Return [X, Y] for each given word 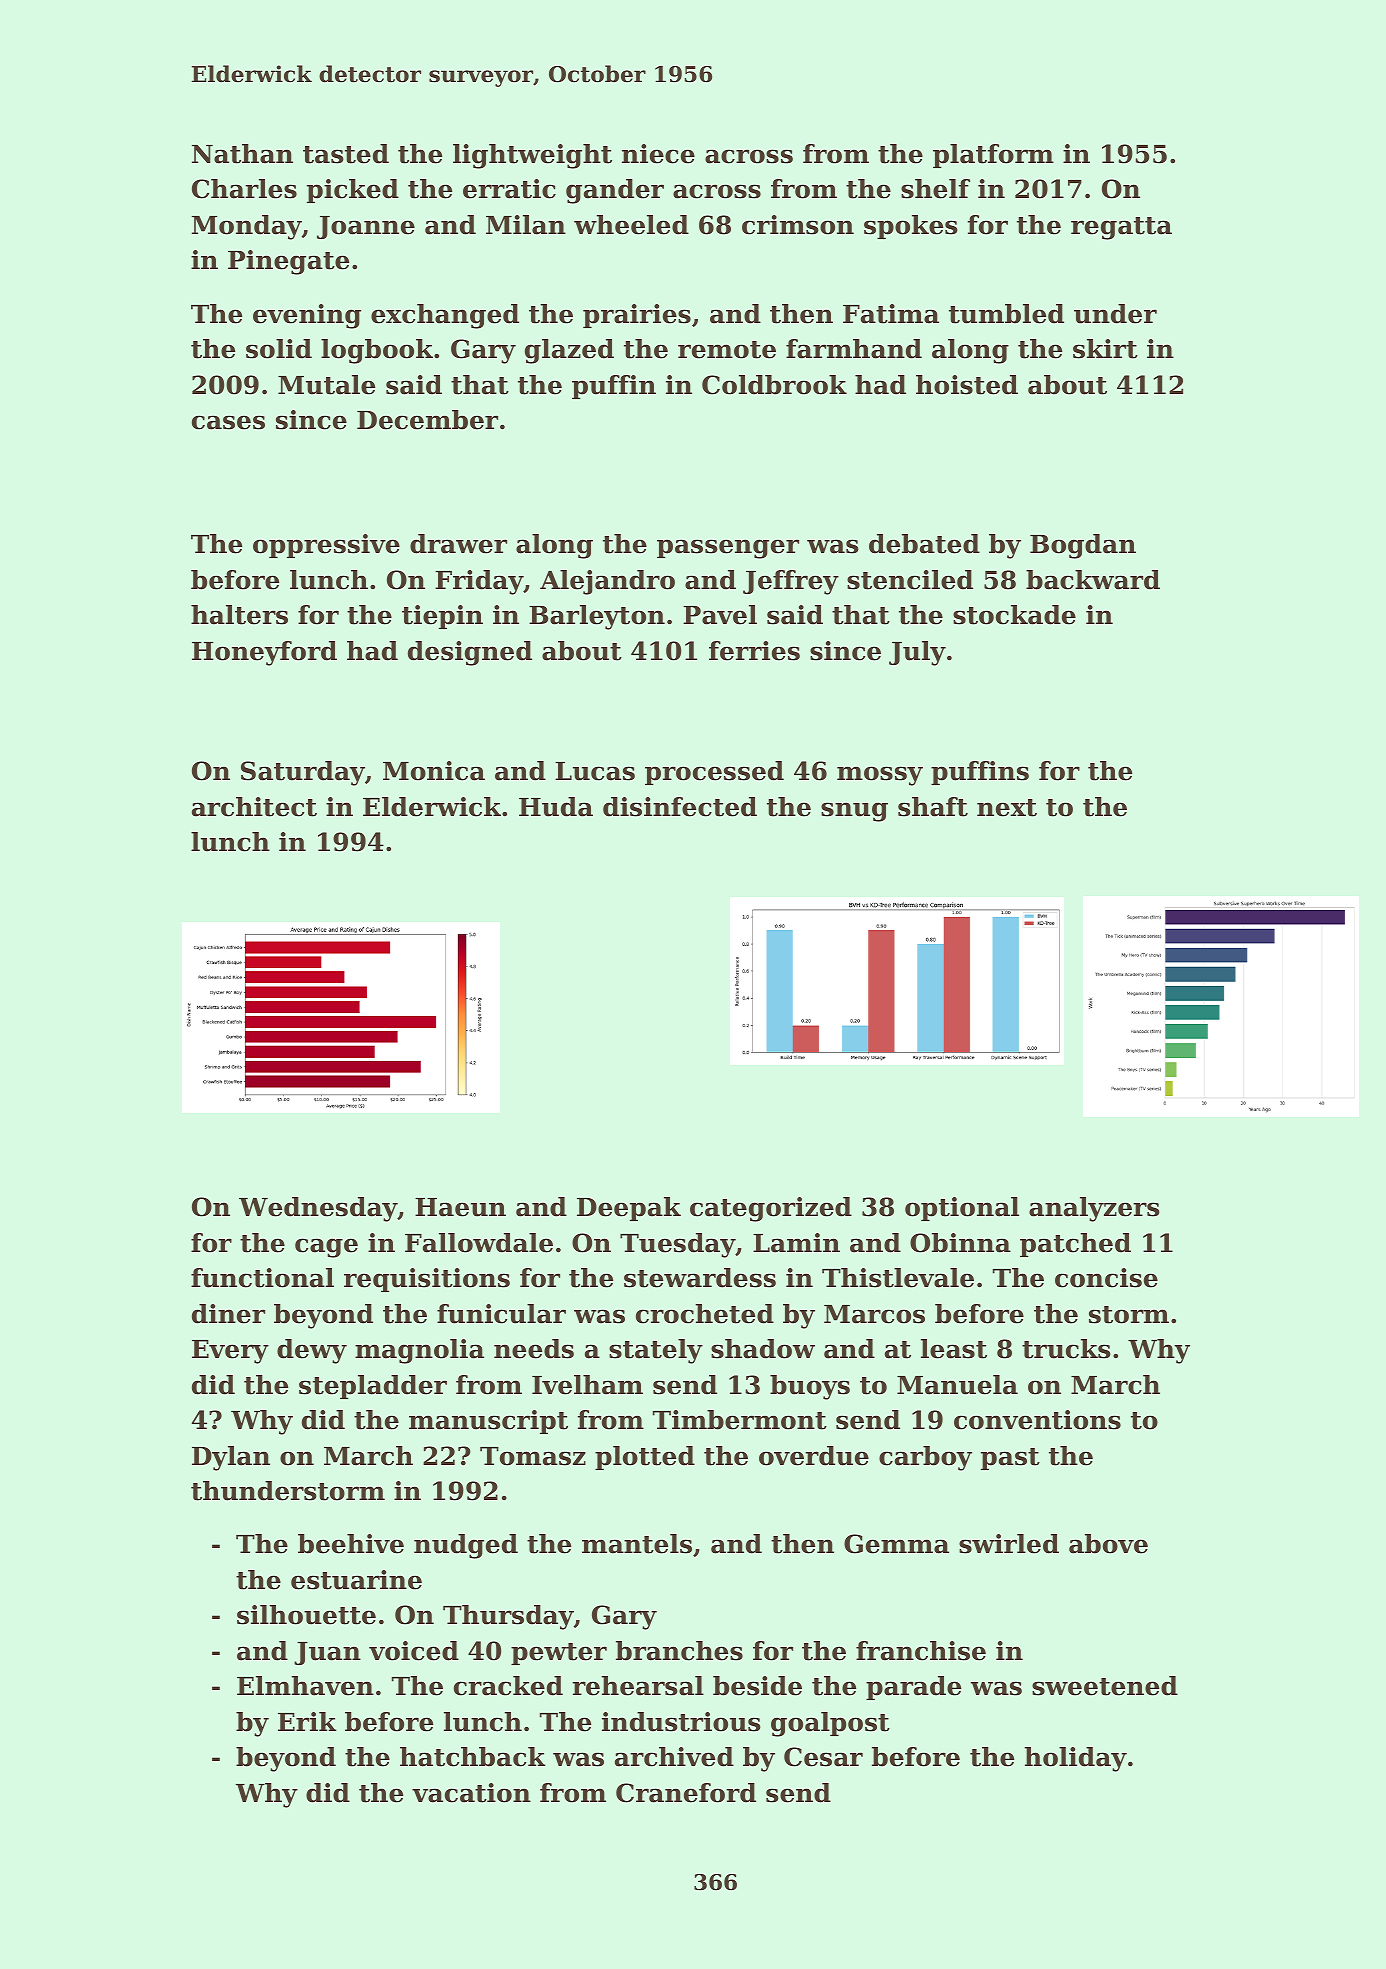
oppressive [326, 546]
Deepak [629, 1209]
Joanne [366, 227]
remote [727, 350]
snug [854, 812]
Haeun [460, 1207]
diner [228, 1314]
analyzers [1094, 1209]
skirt [1105, 349]
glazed [569, 351]
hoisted [967, 385]
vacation [471, 1793]
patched [1075, 1245]
